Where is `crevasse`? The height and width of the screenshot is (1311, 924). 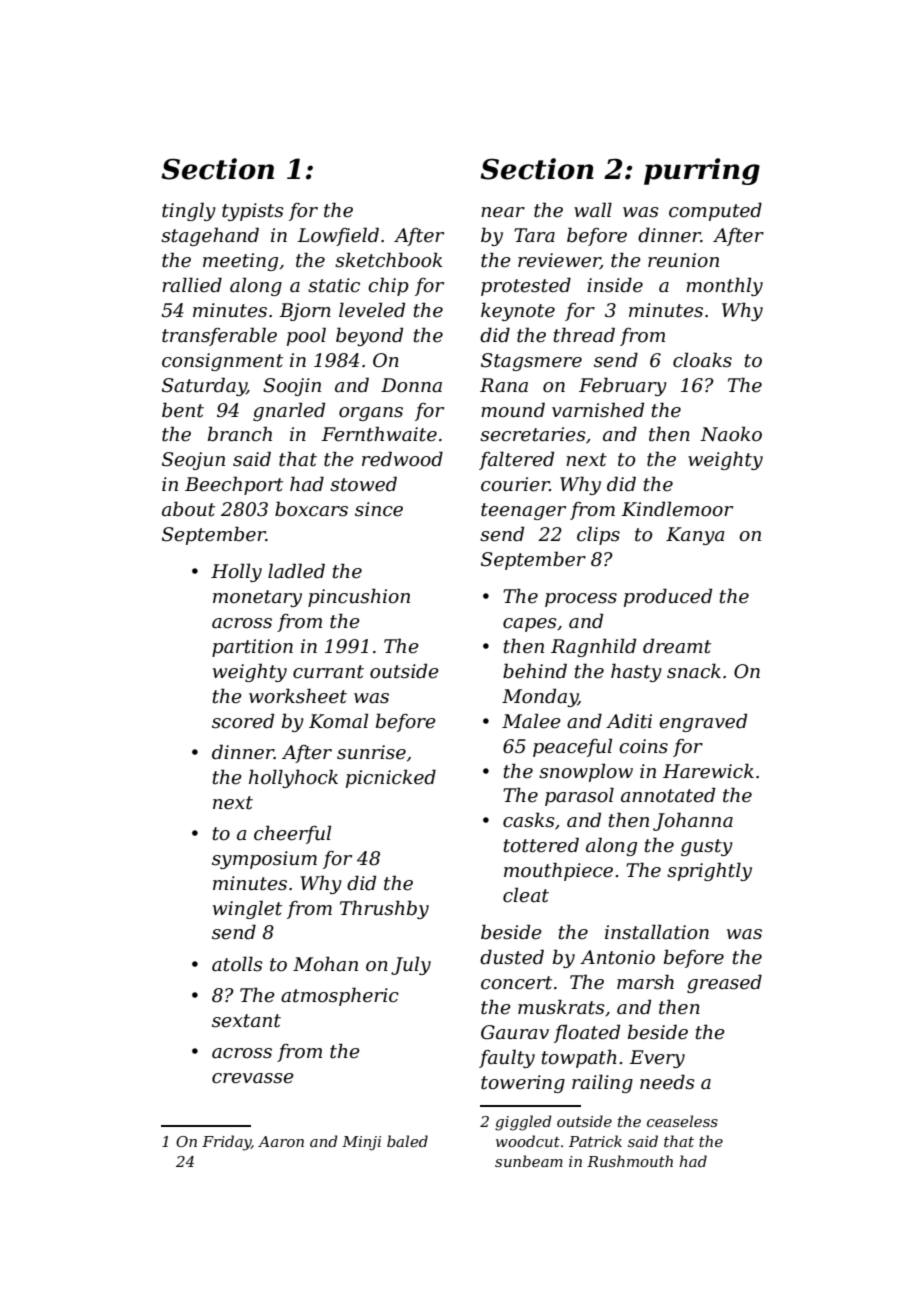 crevasse is located at coordinates (253, 1078).
